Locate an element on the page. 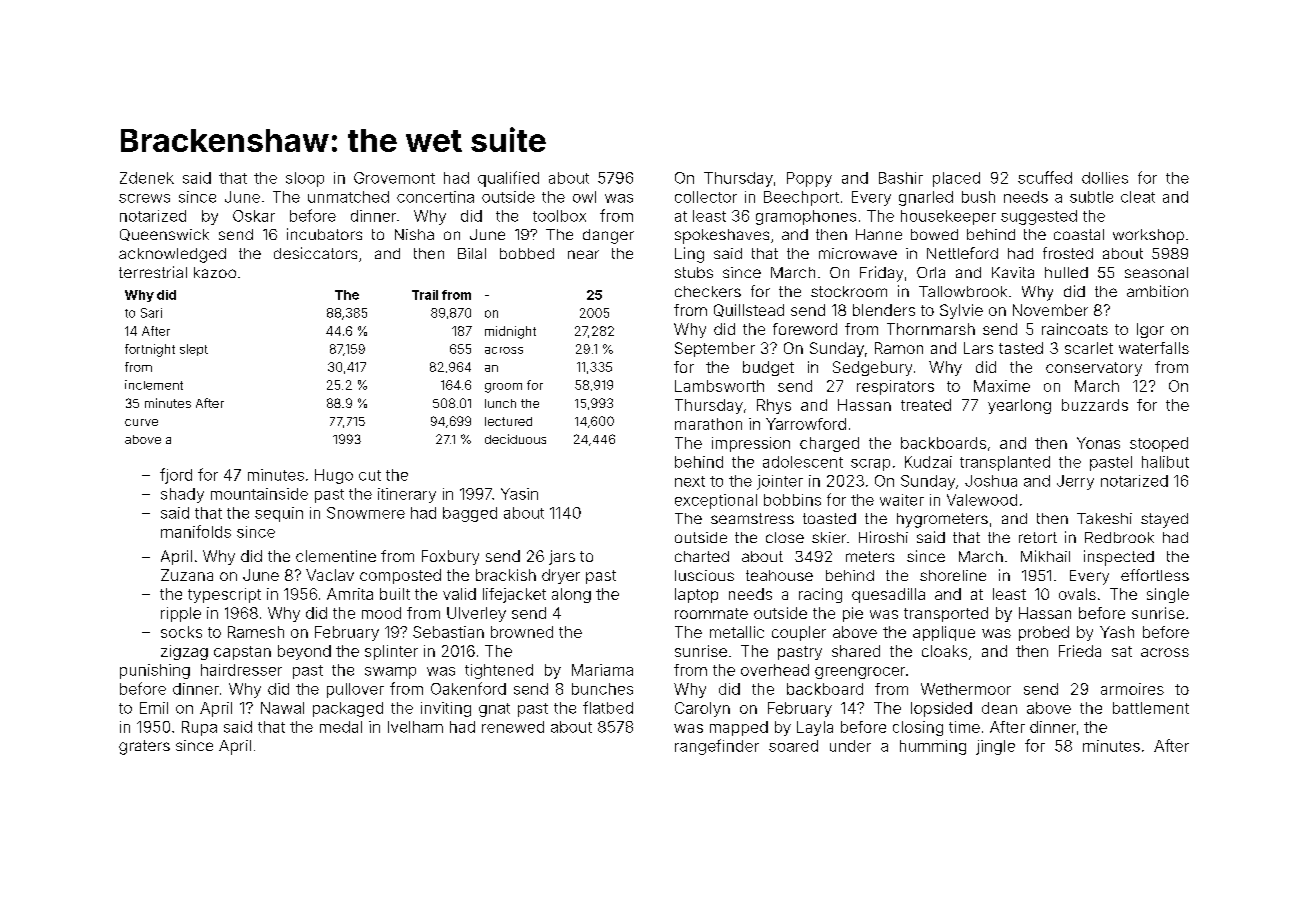  transplanted is located at coordinates (1005, 463).
